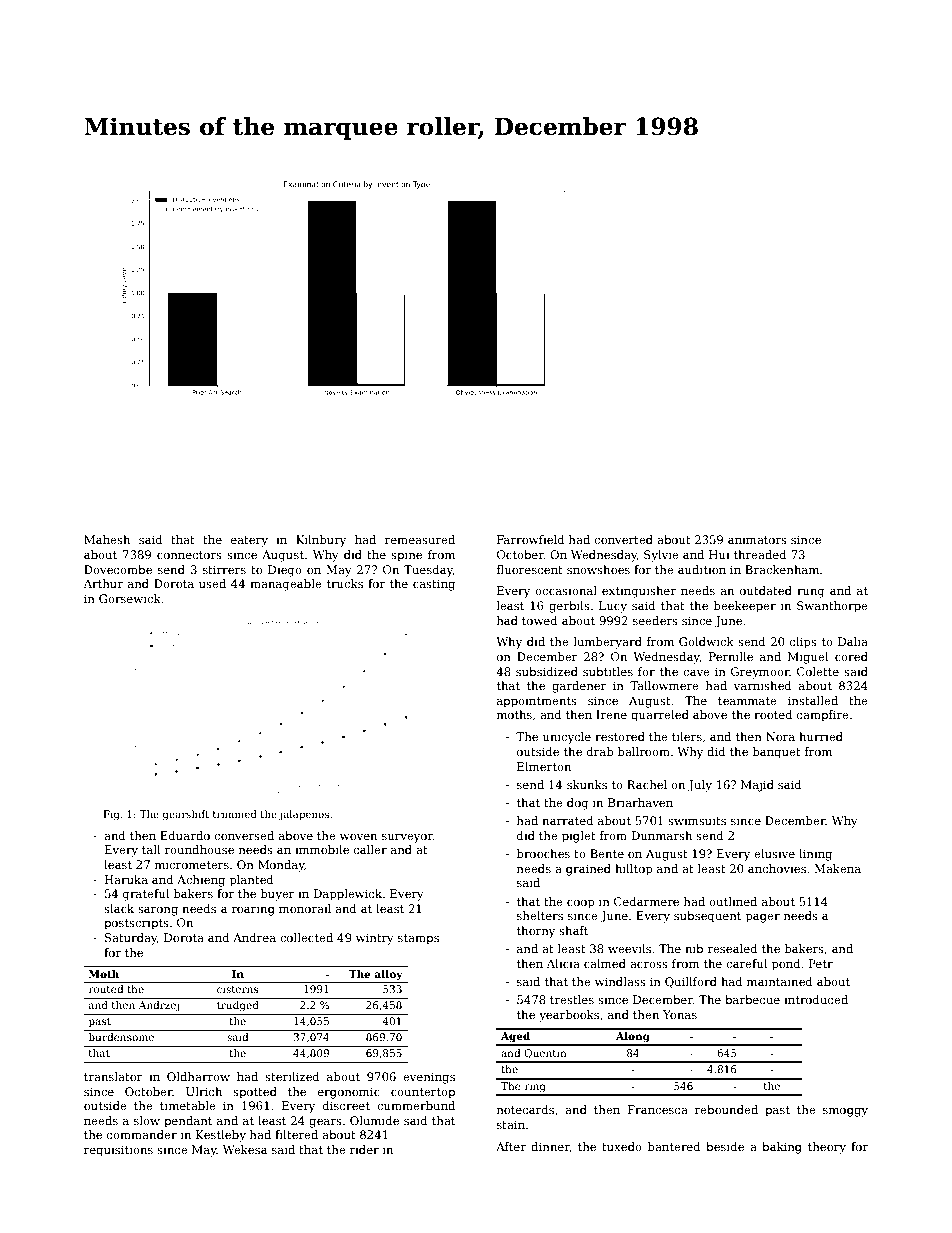 The height and width of the image is (1233, 952). I want to click on animators, so click(757, 539).
